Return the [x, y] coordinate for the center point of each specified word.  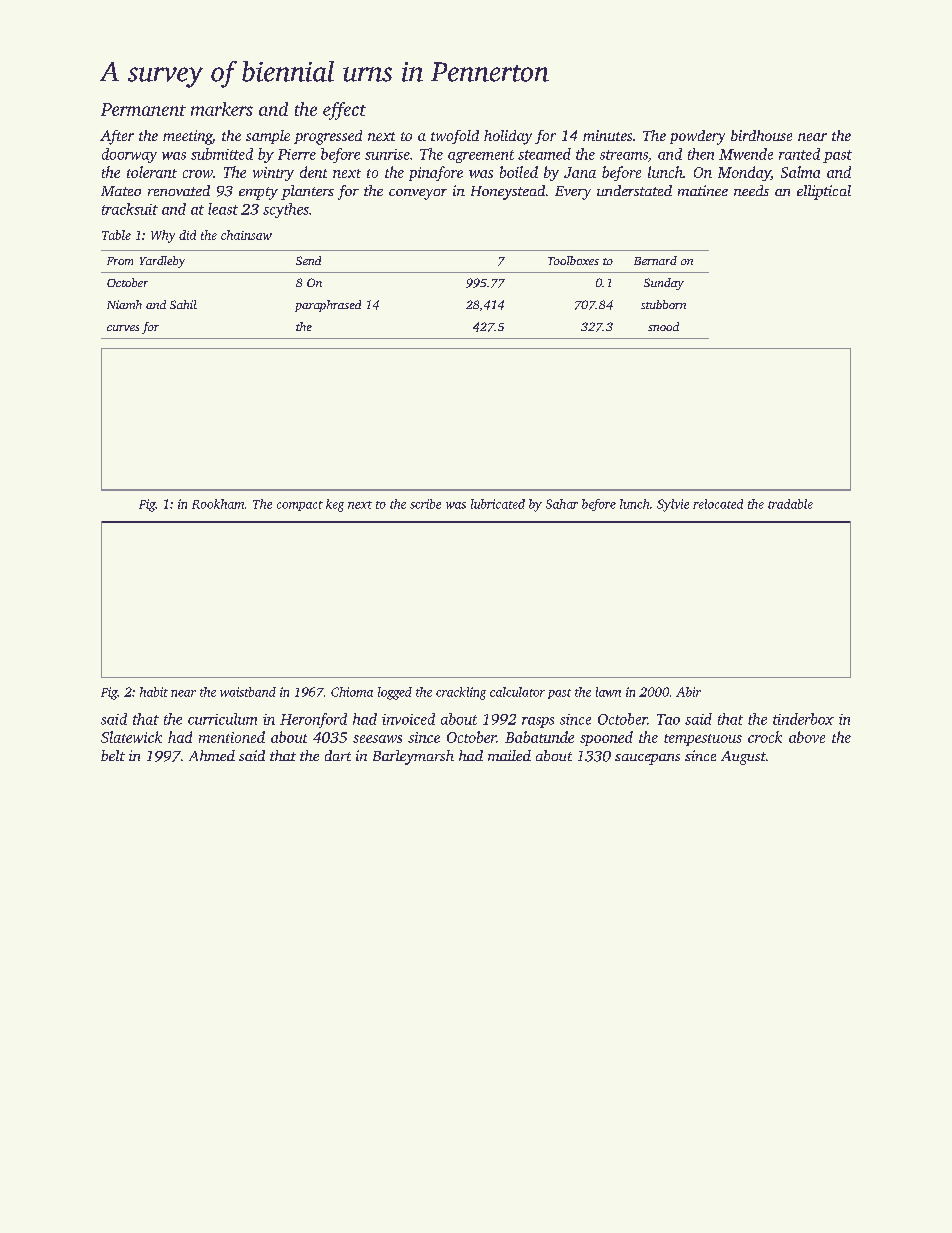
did [187, 235]
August [743, 758]
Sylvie [673, 505]
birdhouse [761, 135]
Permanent [143, 109]
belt [113, 755]
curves [123, 328]
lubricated [498, 504]
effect [344, 111]
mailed [509, 755]
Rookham [218, 504]
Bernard [655, 260]
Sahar [562, 504]
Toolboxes [573, 260]
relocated [718, 504]
